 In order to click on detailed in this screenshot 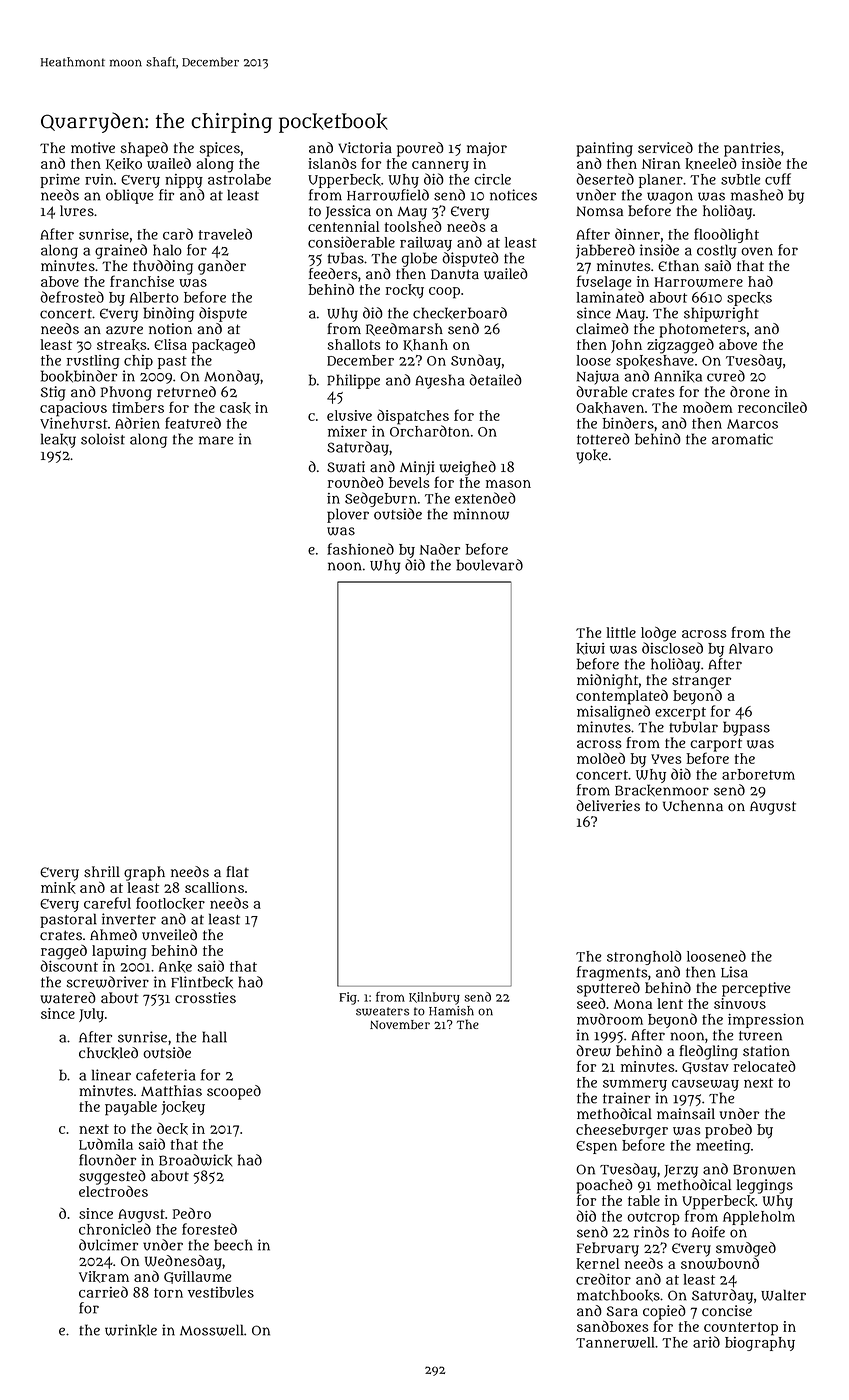, I will do `click(495, 380)`.
